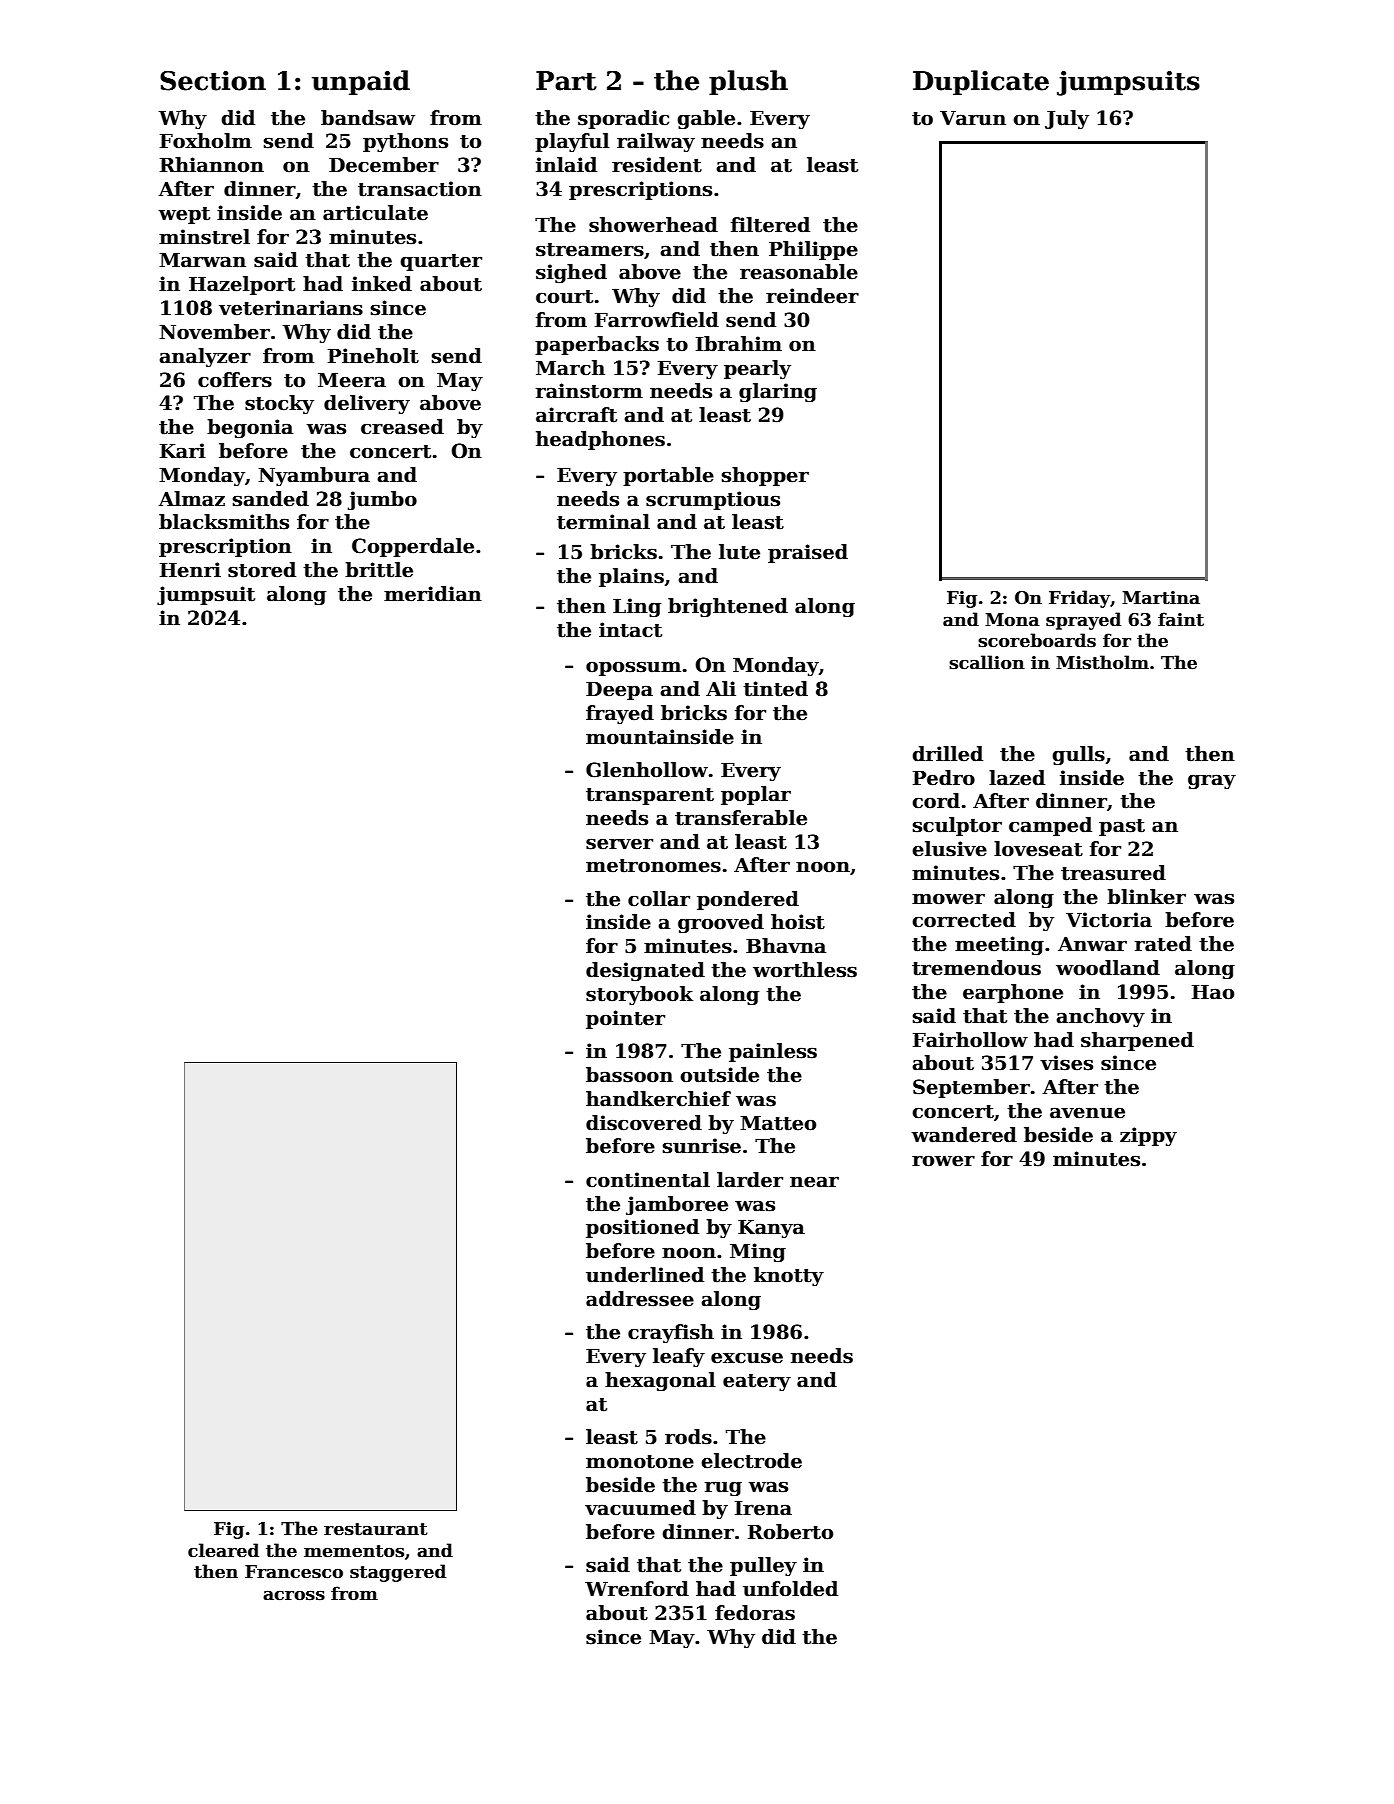 The image size is (1394, 1804). Describe the element at coordinates (294, 1595) in the page. I see `across` at that location.
